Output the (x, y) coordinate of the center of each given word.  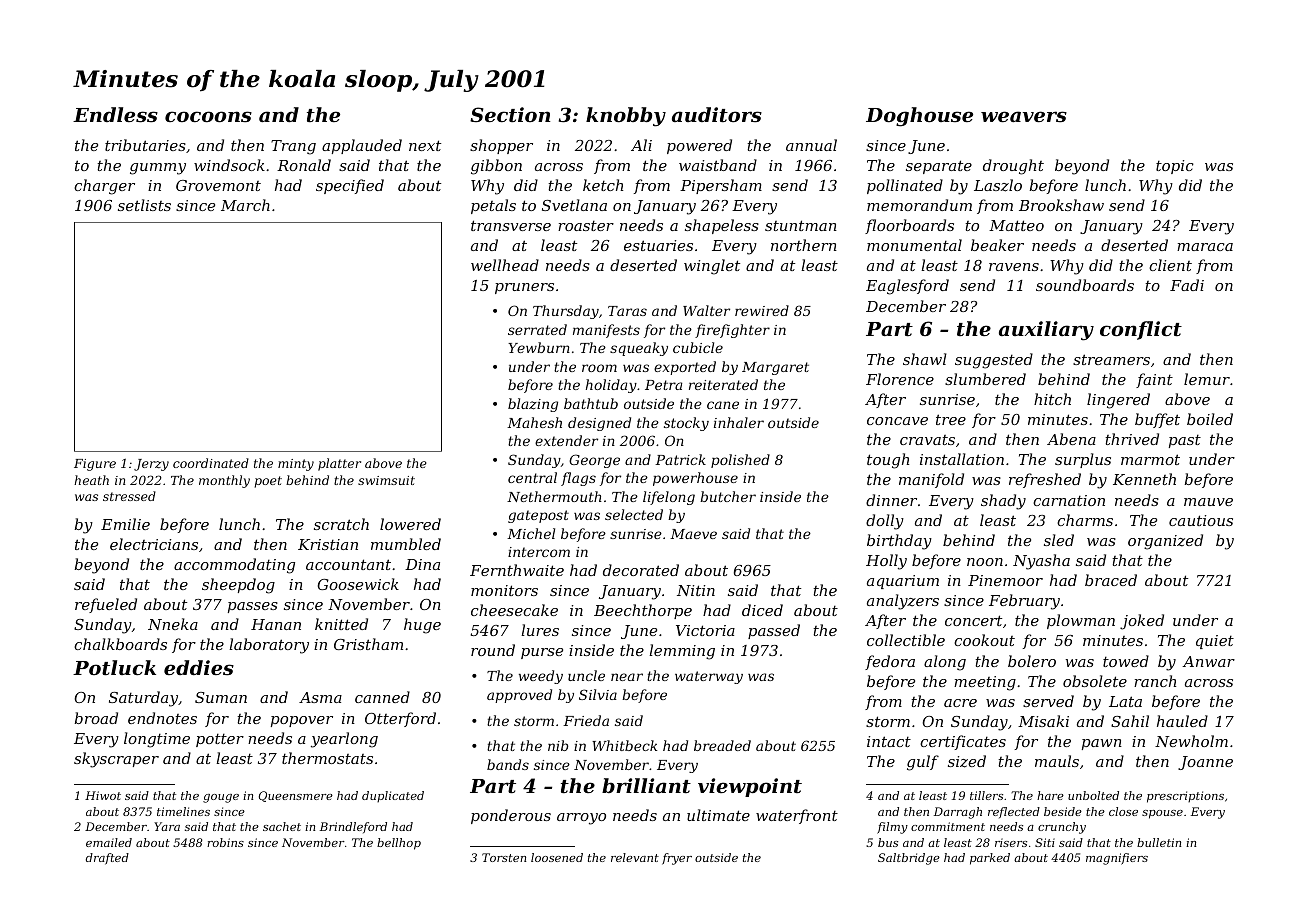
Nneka (173, 624)
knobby (626, 117)
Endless (115, 115)
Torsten (504, 857)
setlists (144, 205)
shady (1003, 502)
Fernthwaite (517, 570)
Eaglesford (907, 287)
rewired (762, 310)
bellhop (399, 844)
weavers (1024, 116)
